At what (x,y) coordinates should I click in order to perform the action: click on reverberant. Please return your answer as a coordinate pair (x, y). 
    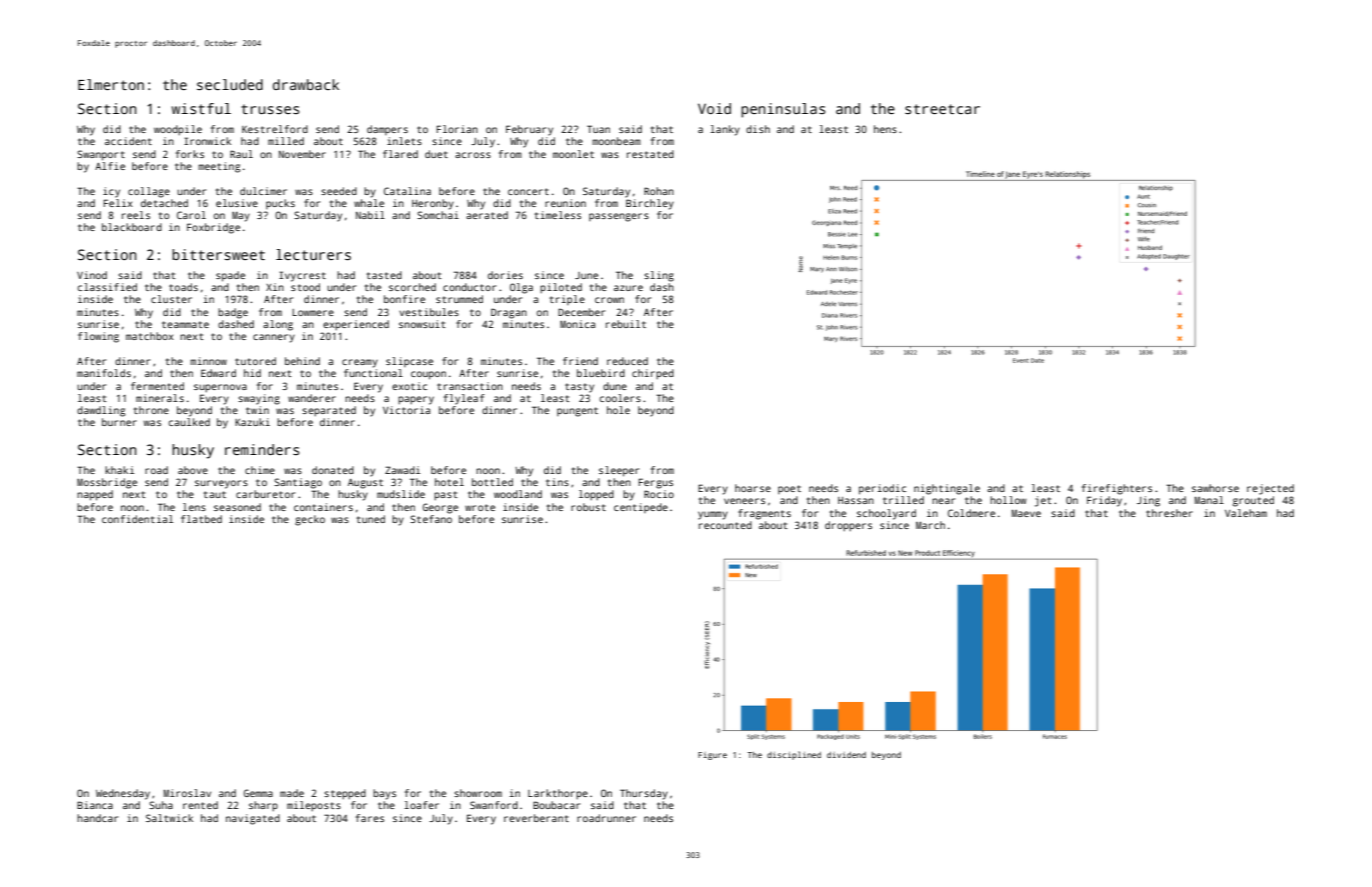
    Looking at the image, I should click on (536, 818).
